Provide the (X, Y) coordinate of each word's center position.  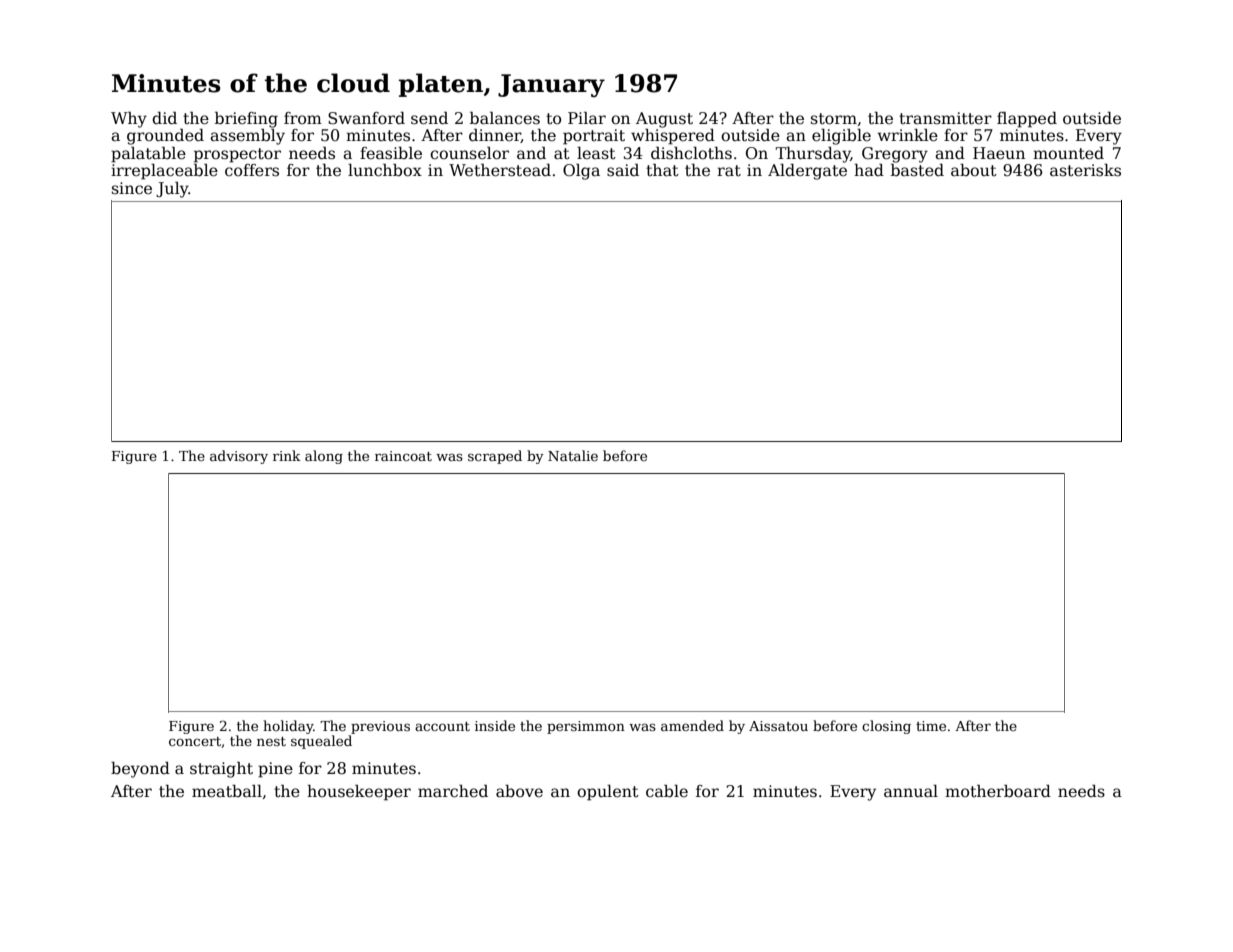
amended (692, 725)
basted (917, 170)
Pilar (587, 118)
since (132, 188)
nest (271, 741)
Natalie (573, 455)
